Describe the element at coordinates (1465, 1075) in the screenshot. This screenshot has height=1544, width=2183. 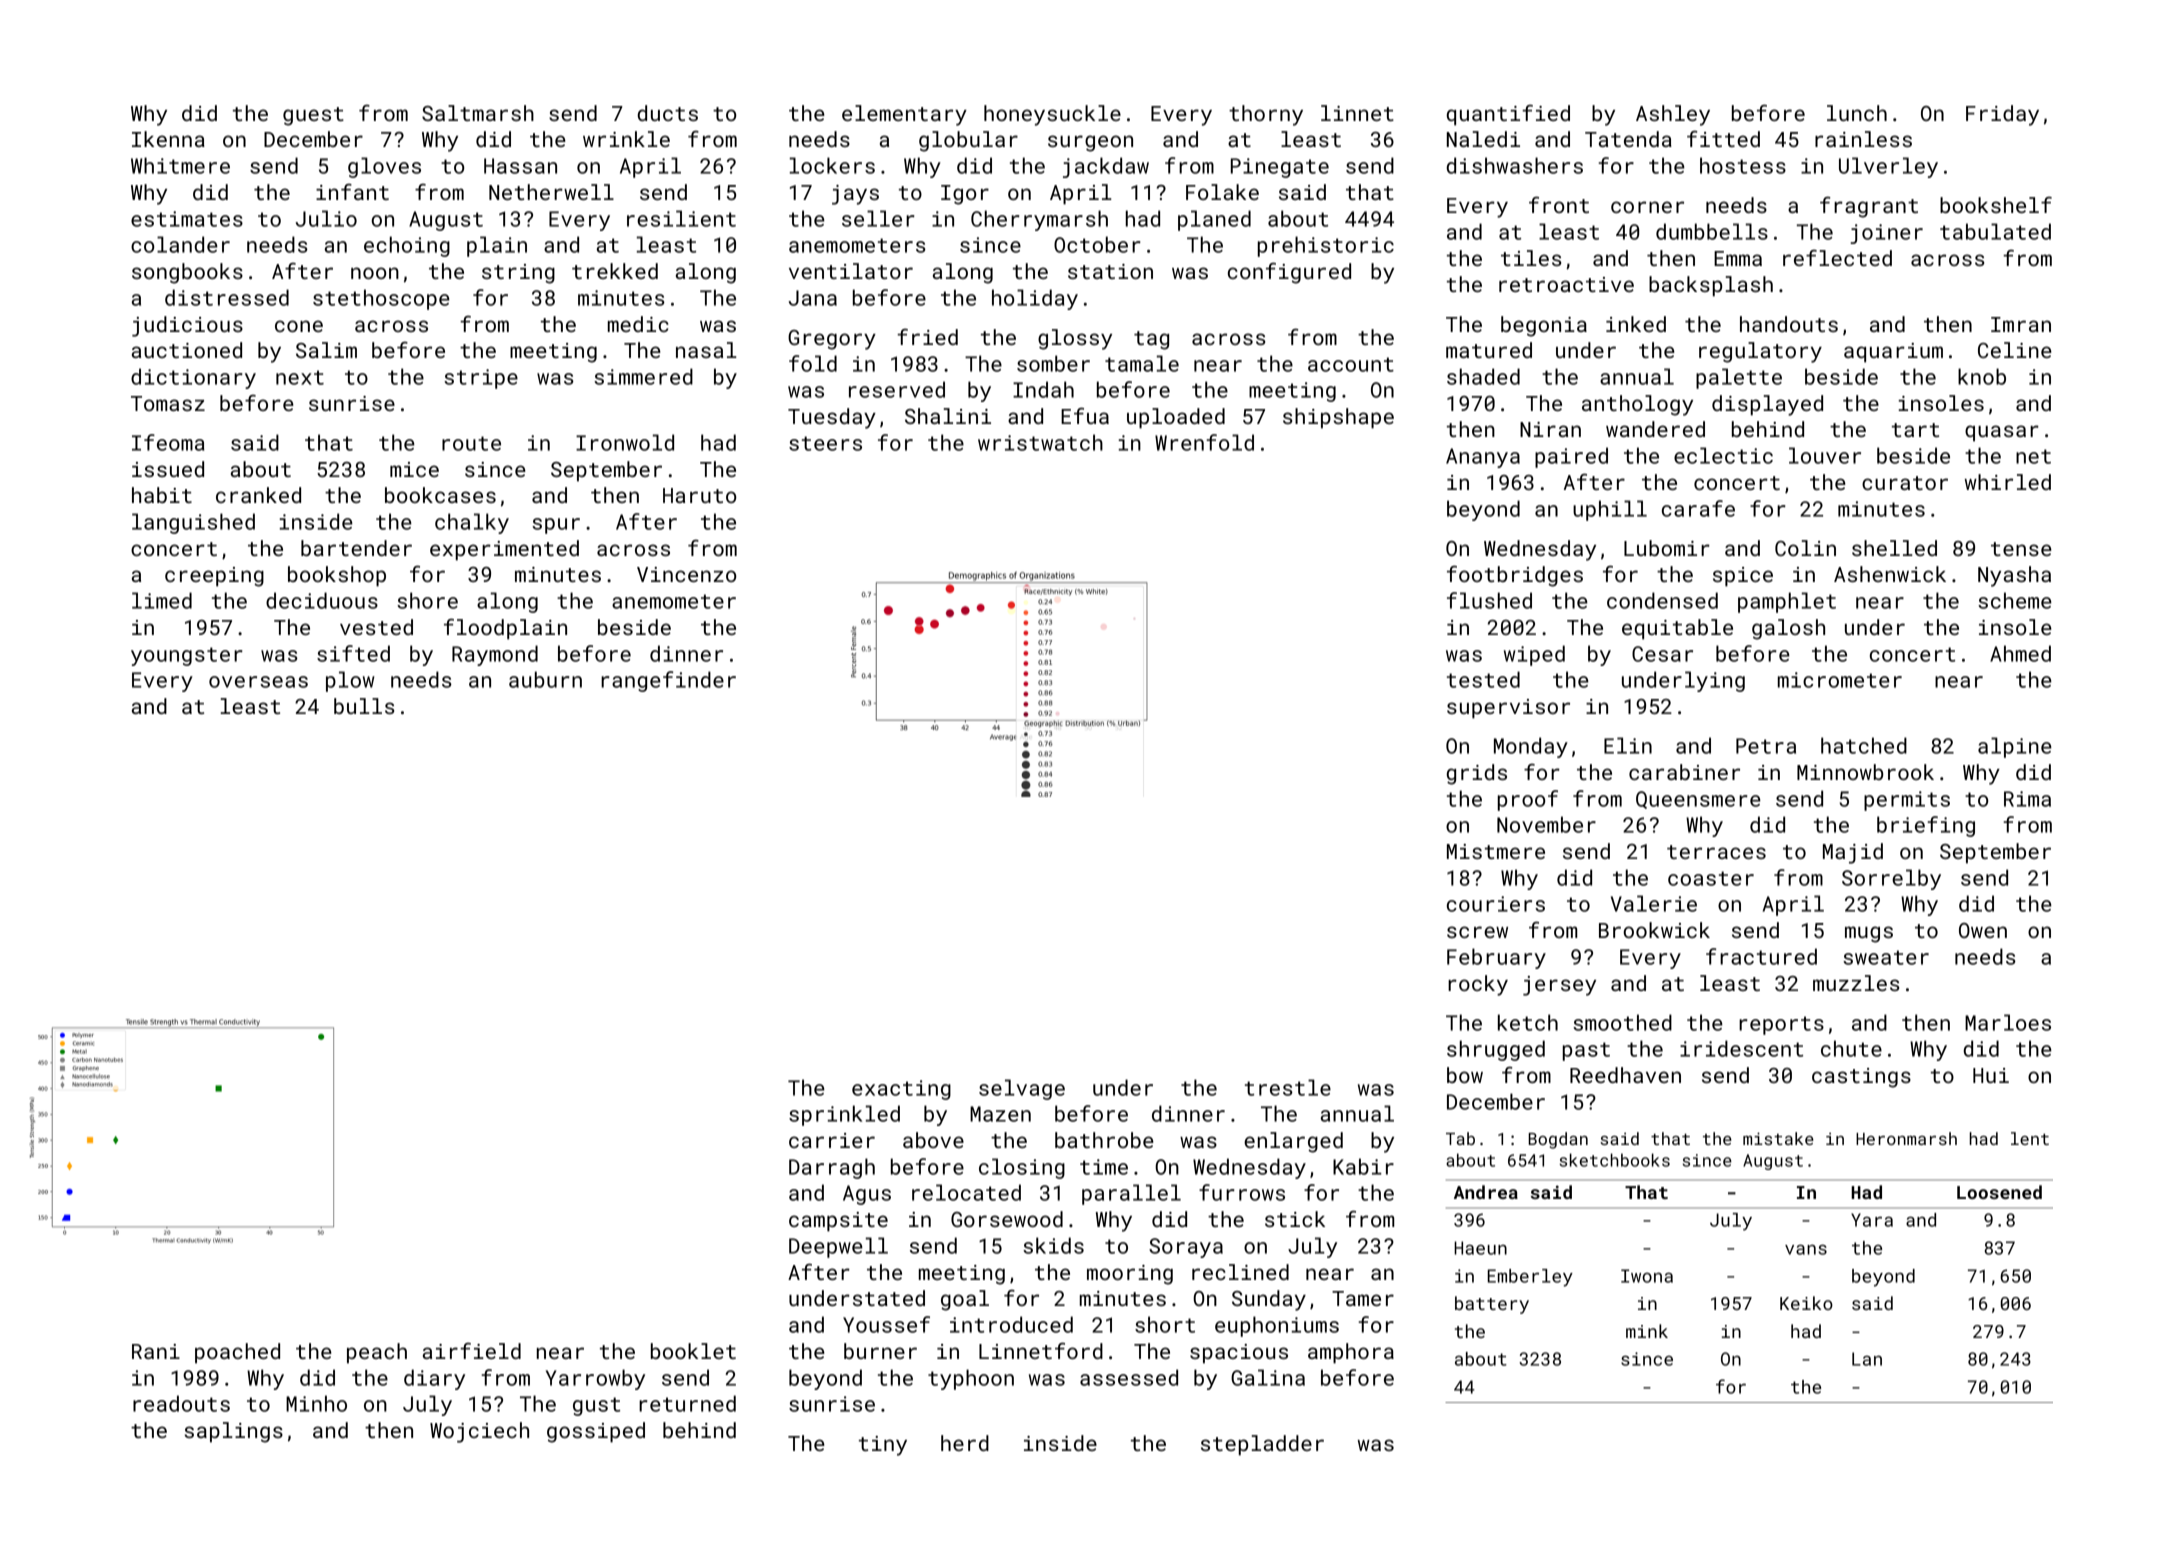
I see `bow` at that location.
